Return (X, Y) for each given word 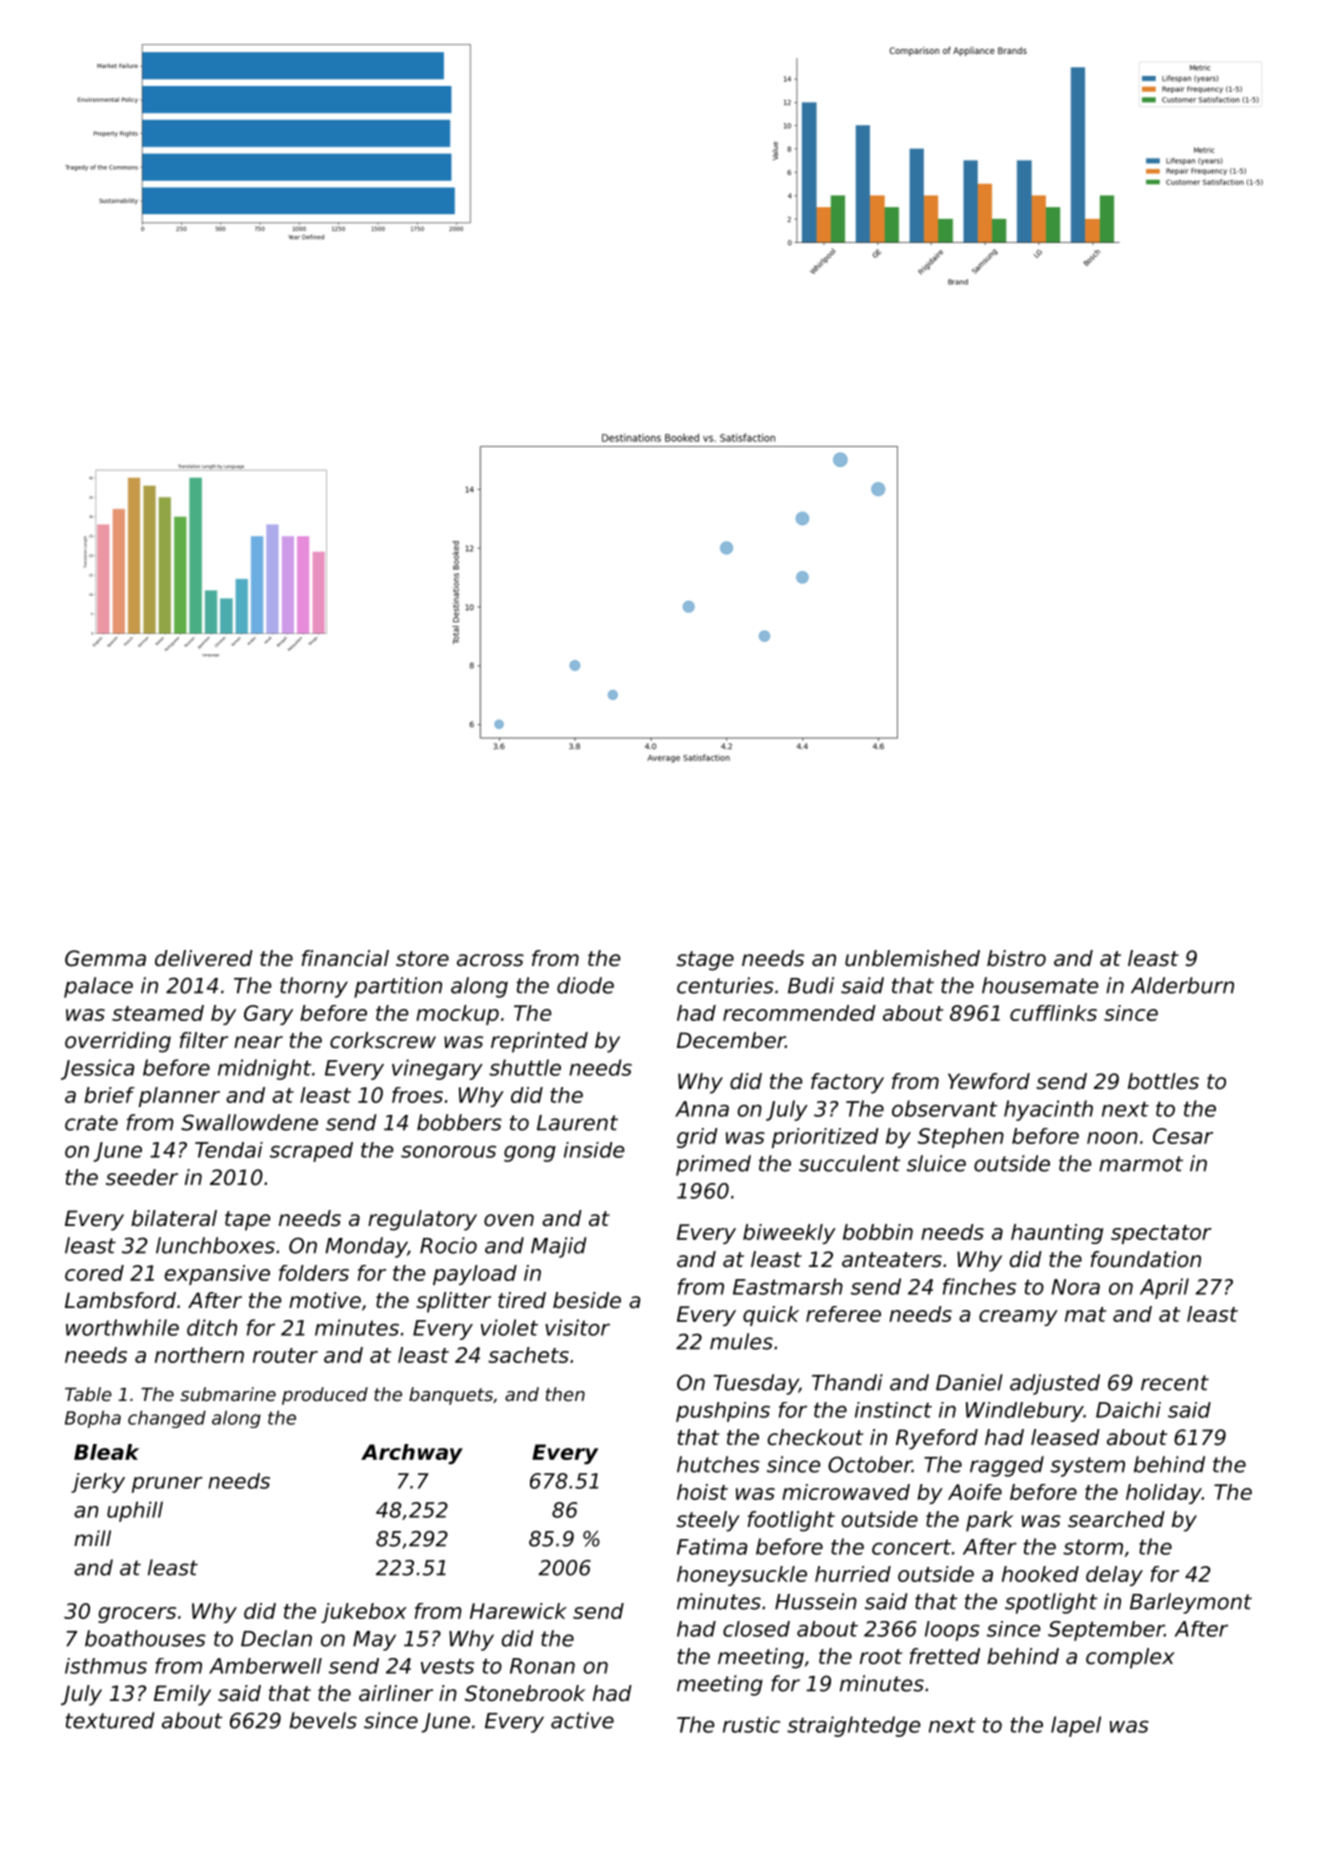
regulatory (422, 1220)
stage (705, 961)
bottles (1163, 1081)
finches (979, 1286)
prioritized (825, 1138)
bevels (323, 1720)
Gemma (105, 958)
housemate (1040, 985)
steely (708, 1521)
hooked (1040, 1574)
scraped (311, 1152)
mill (92, 1538)
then (565, 1394)
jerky (98, 1483)
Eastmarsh (788, 1286)
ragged (1007, 1466)
